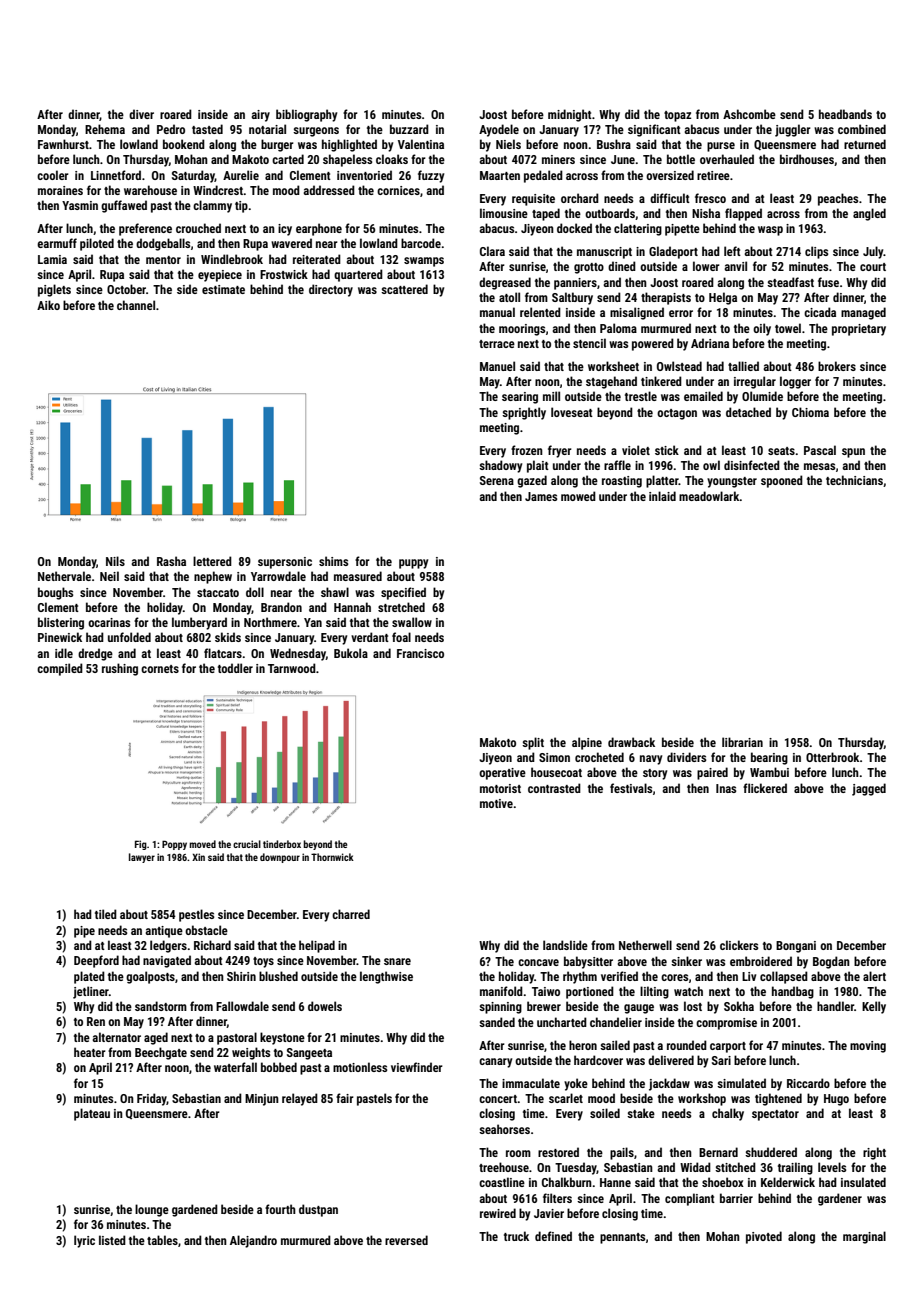 The height and width of the screenshot is (1308, 924). What do you see at coordinates (397, 961) in the screenshot?
I see `snare` at bounding box center [397, 961].
